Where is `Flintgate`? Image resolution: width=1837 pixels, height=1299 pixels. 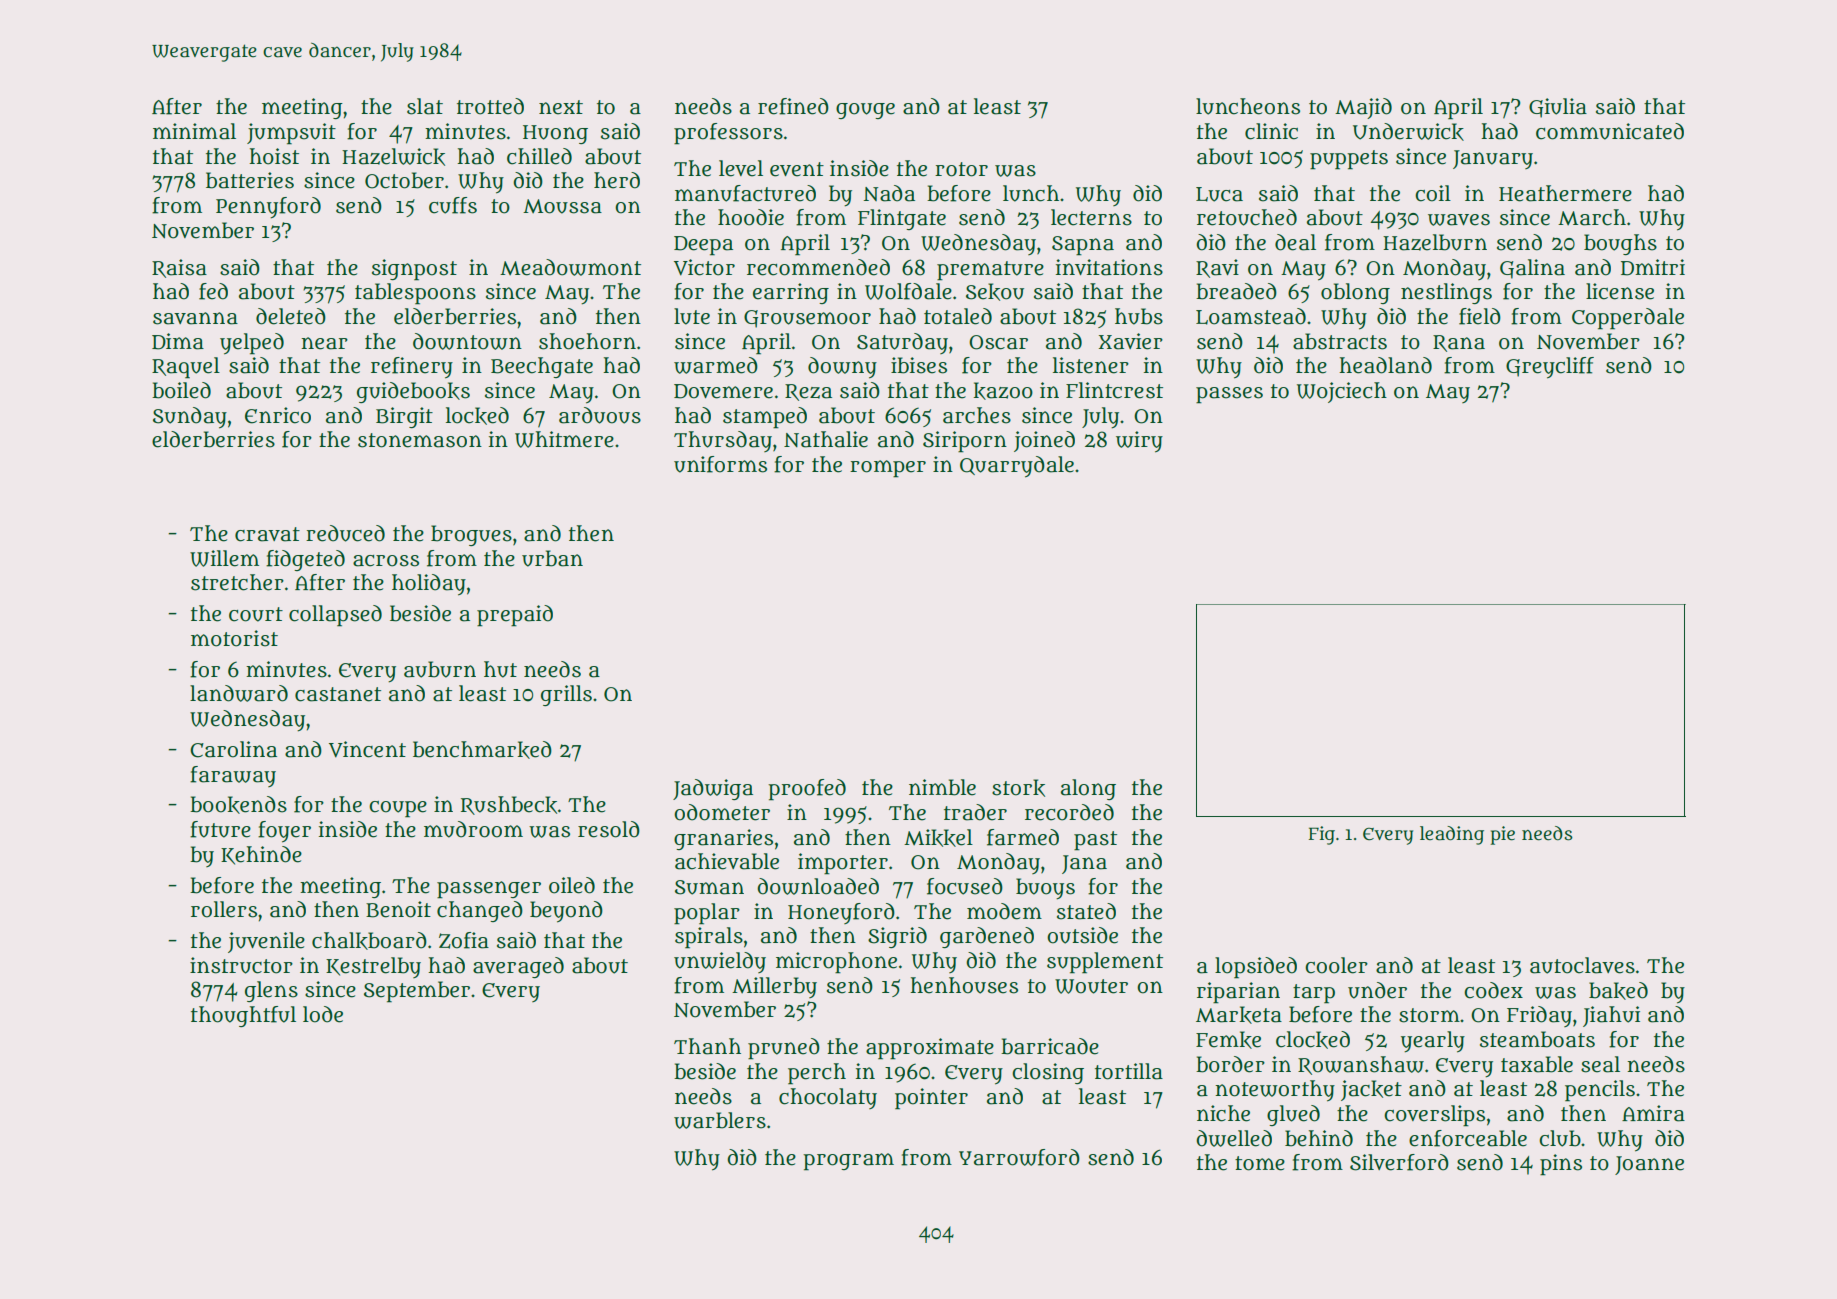
Flintgate is located at coordinates (902, 219).
